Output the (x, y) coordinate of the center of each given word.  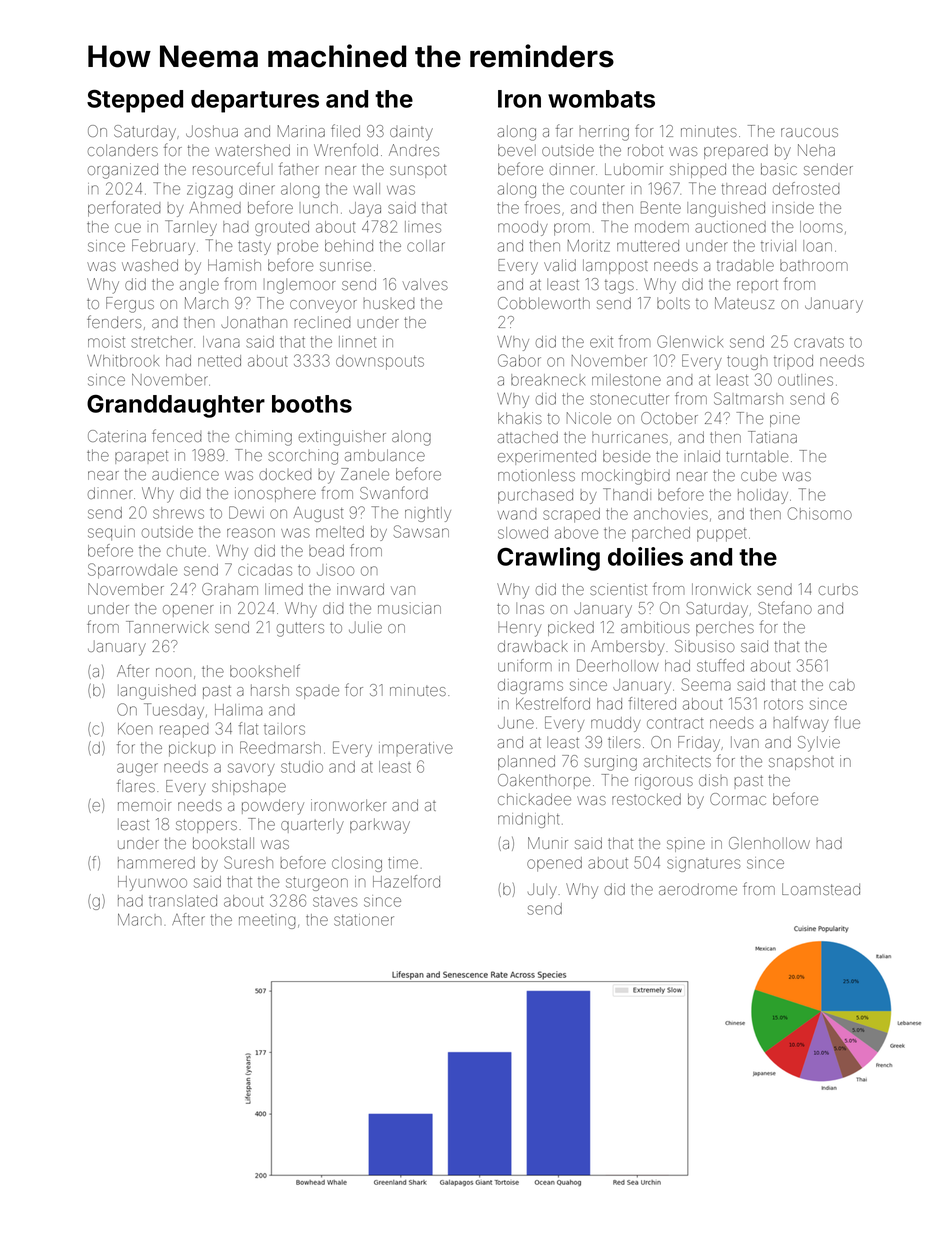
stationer (364, 920)
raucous (809, 132)
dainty (411, 134)
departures (255, 101)
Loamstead (821, 889)
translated (183, 901)
